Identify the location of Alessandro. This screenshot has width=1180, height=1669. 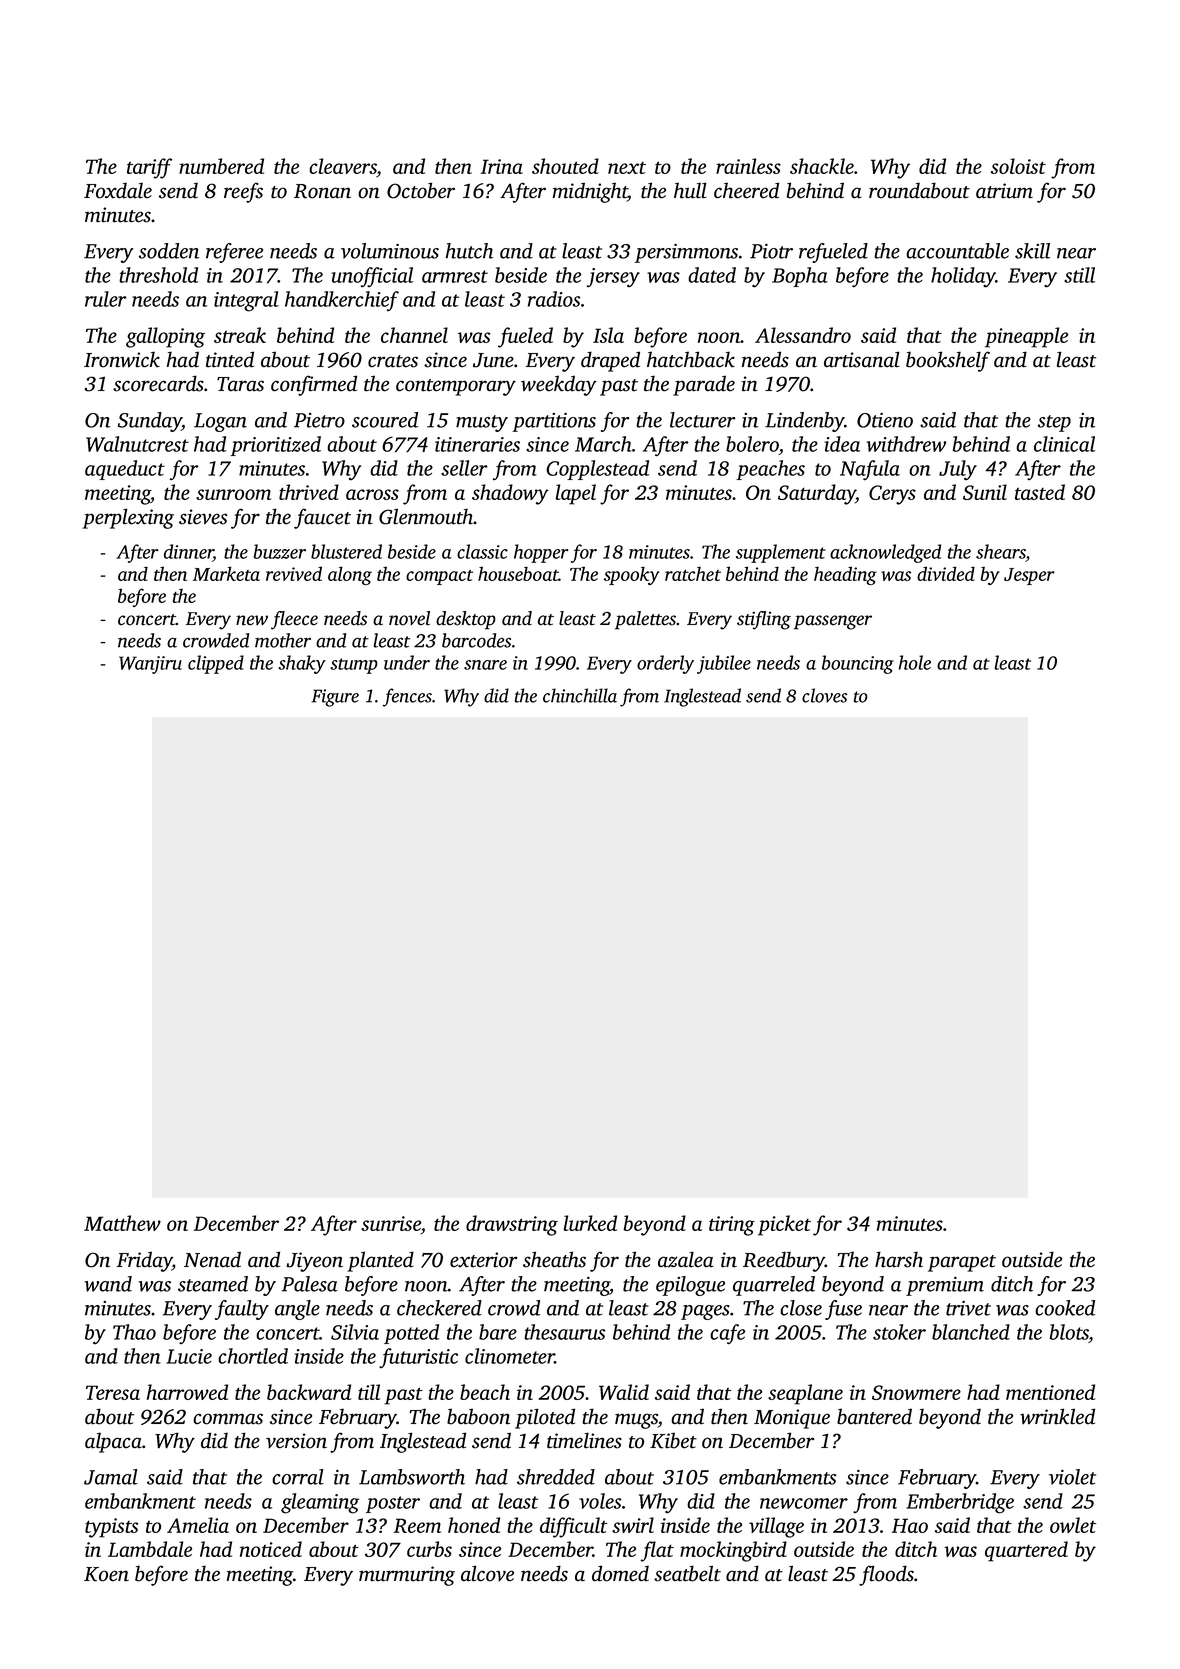
(803, 335).
